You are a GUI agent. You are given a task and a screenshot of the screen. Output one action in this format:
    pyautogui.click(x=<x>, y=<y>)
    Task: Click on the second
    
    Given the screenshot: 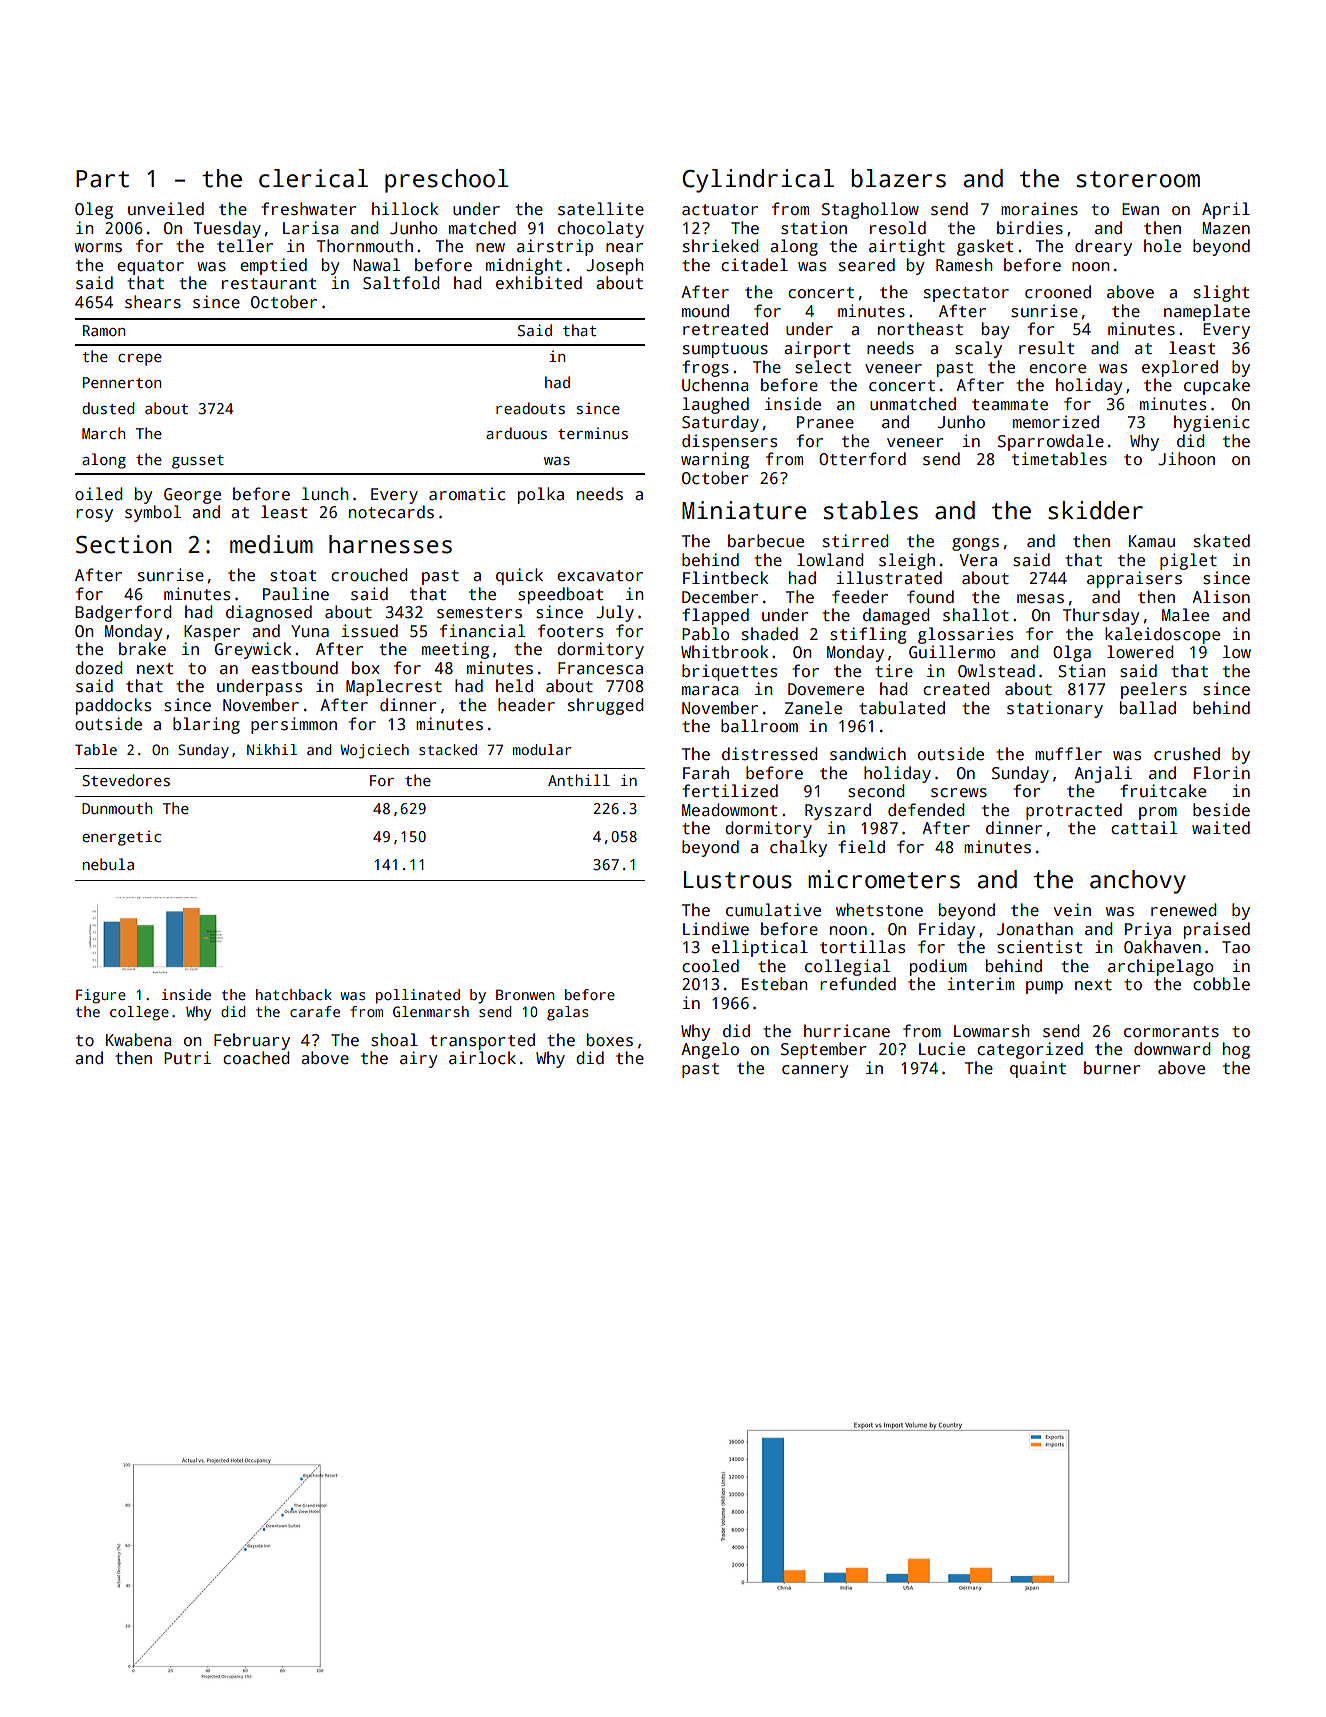 What is the action you would take?
    pyautogui.click(x=876, y=791)
